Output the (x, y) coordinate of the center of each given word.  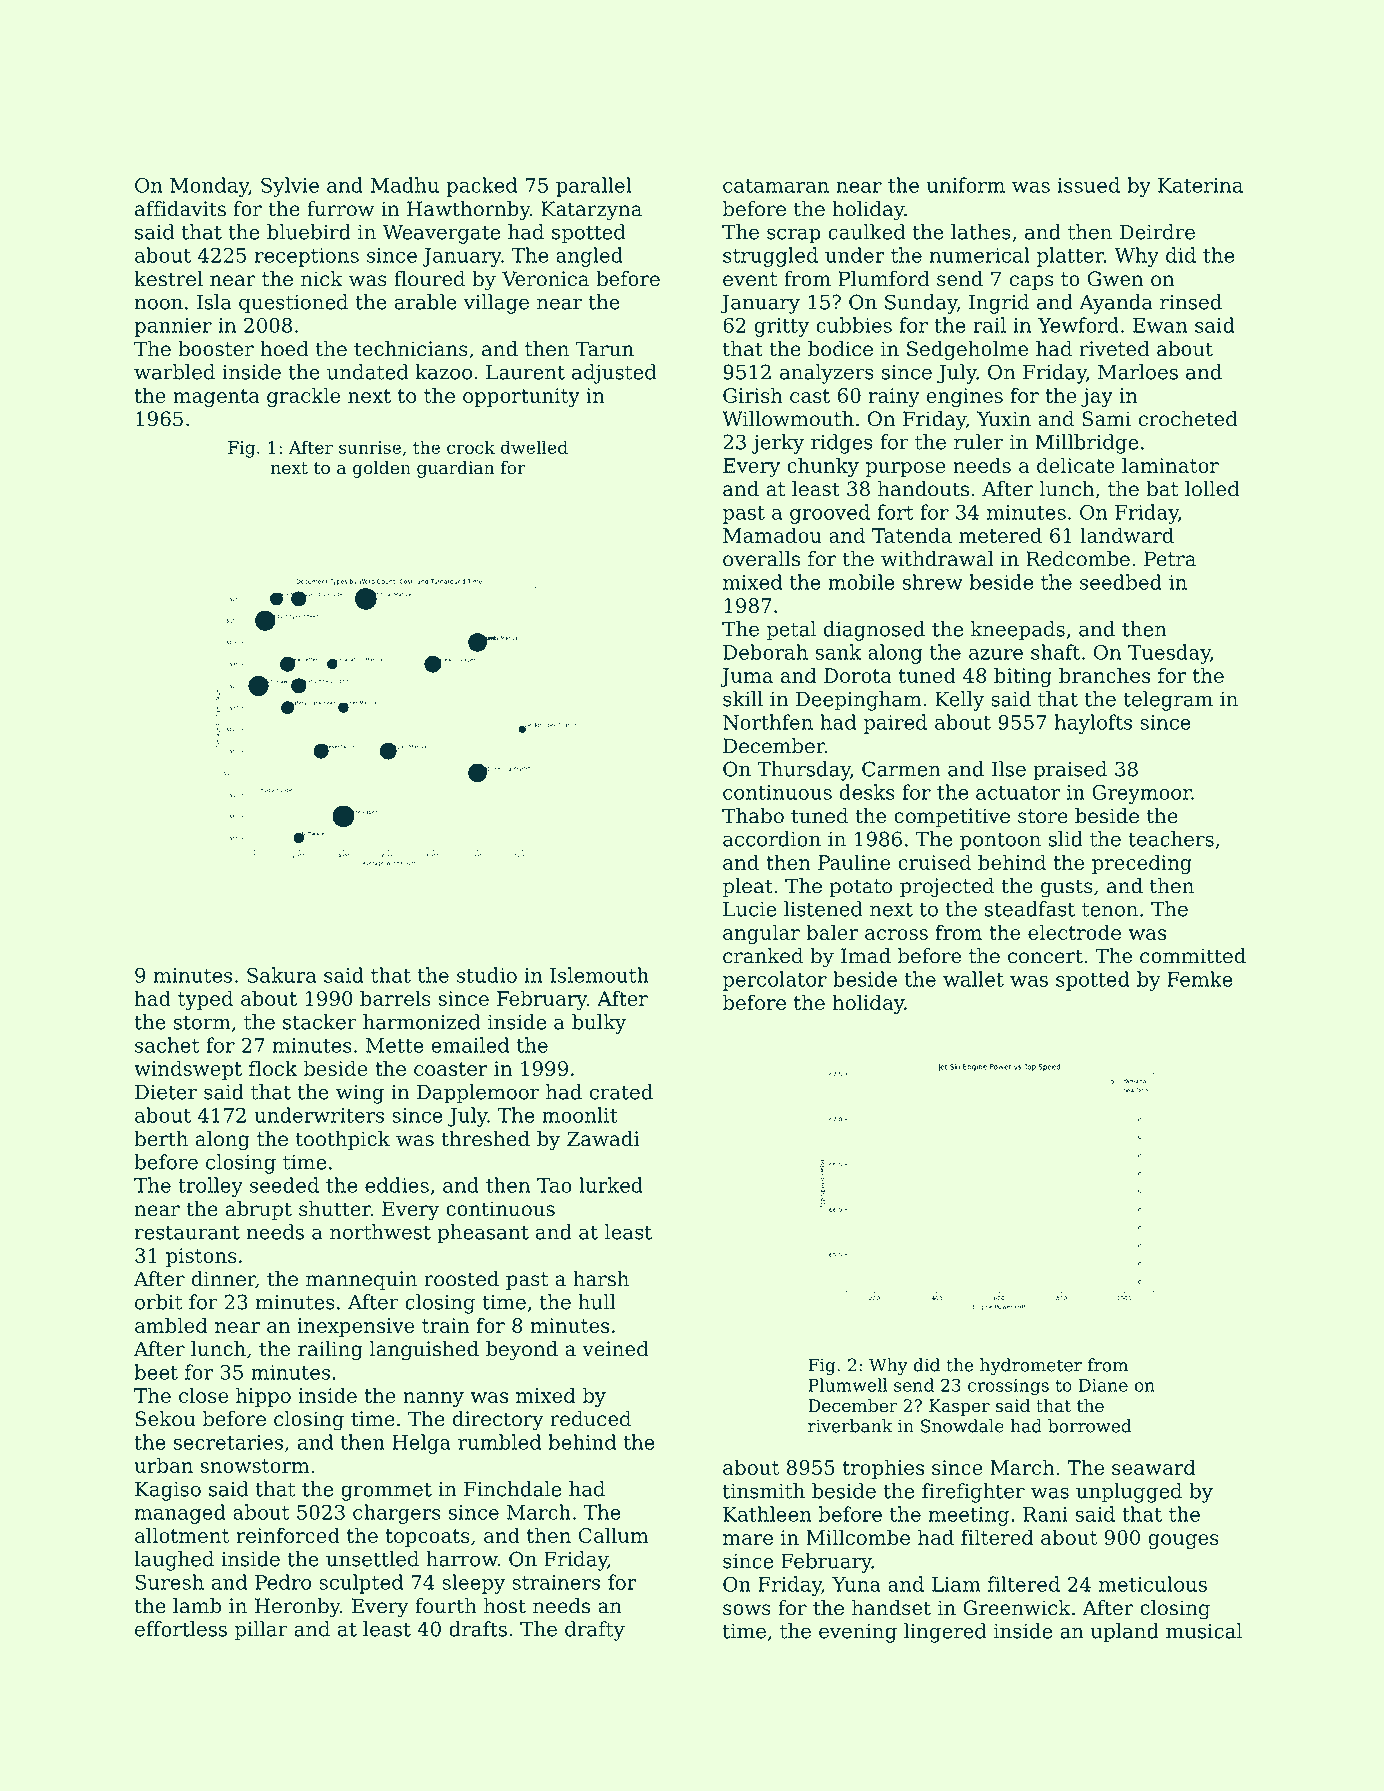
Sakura (282, 975)
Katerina (1200, 185)
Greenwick (1017, 1608)
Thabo (753, 816)
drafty (595, 1631)
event (750, 279)
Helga (421, 1444)
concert (1045, 956)
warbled (174, 372)
